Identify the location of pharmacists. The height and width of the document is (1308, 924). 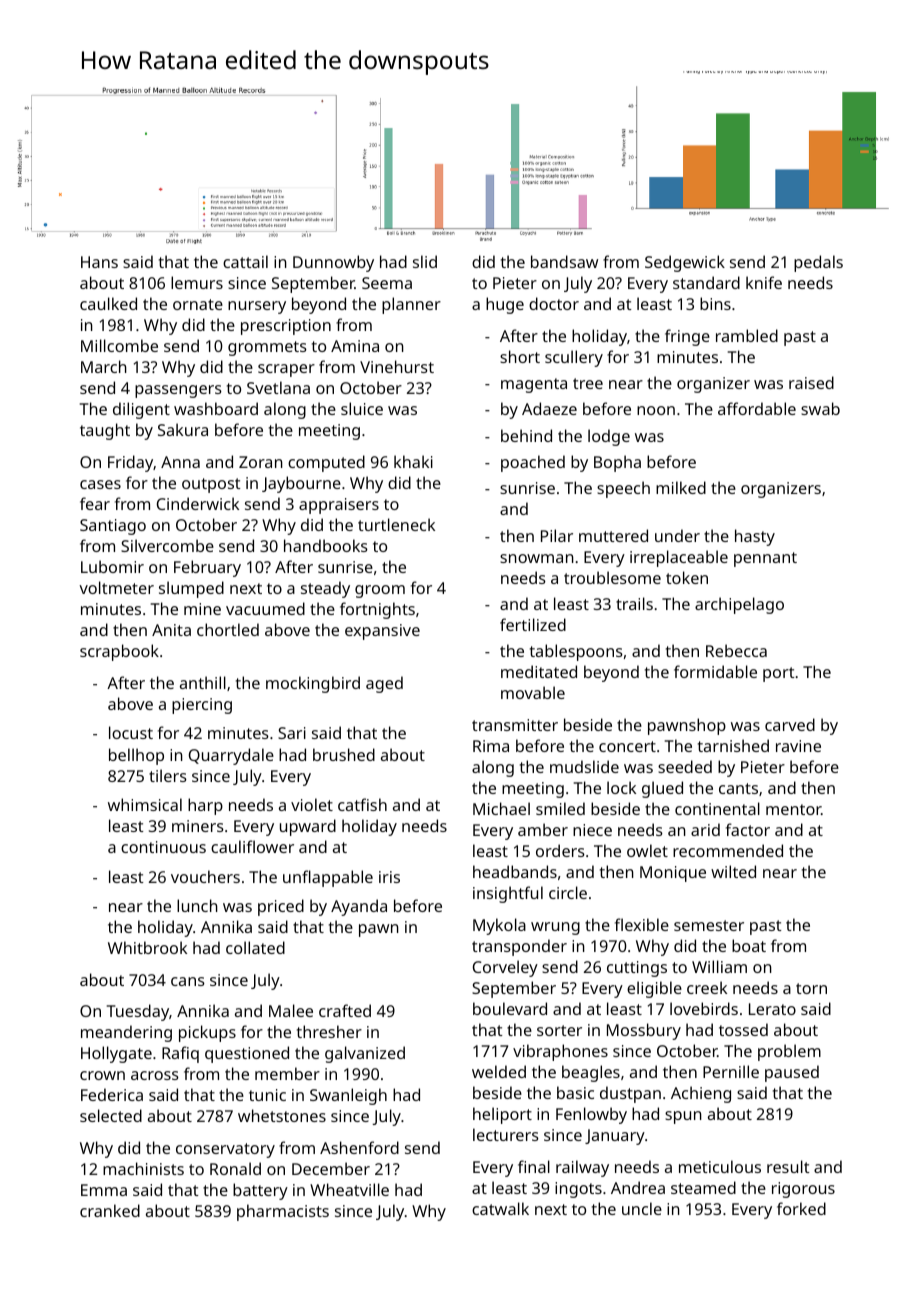
(283, 1212).
